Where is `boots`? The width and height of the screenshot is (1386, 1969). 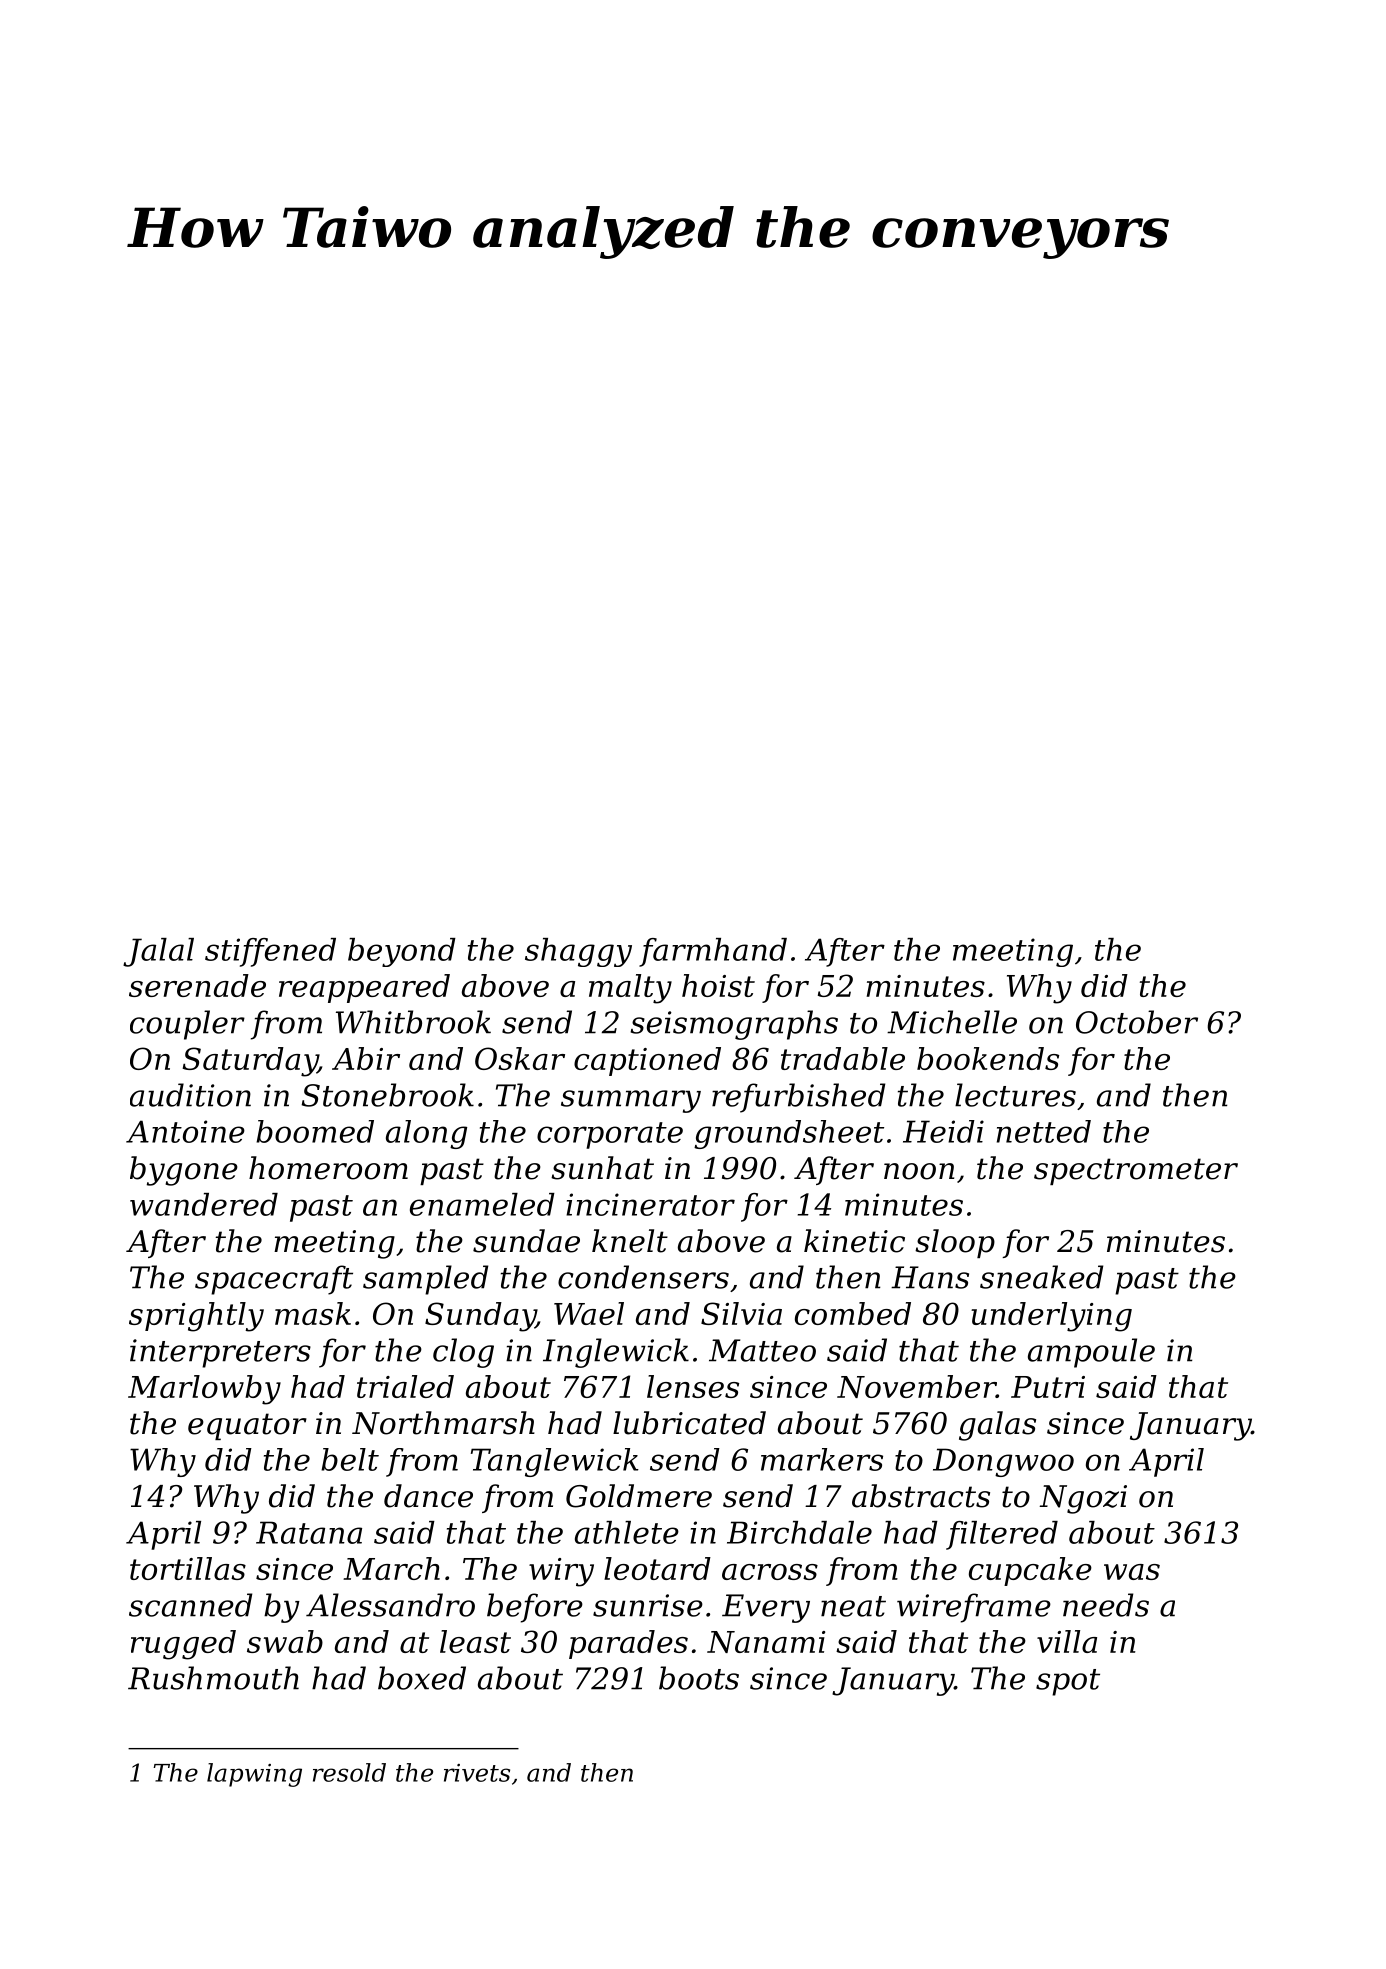
boots is located at coordinates (699, 1678).
